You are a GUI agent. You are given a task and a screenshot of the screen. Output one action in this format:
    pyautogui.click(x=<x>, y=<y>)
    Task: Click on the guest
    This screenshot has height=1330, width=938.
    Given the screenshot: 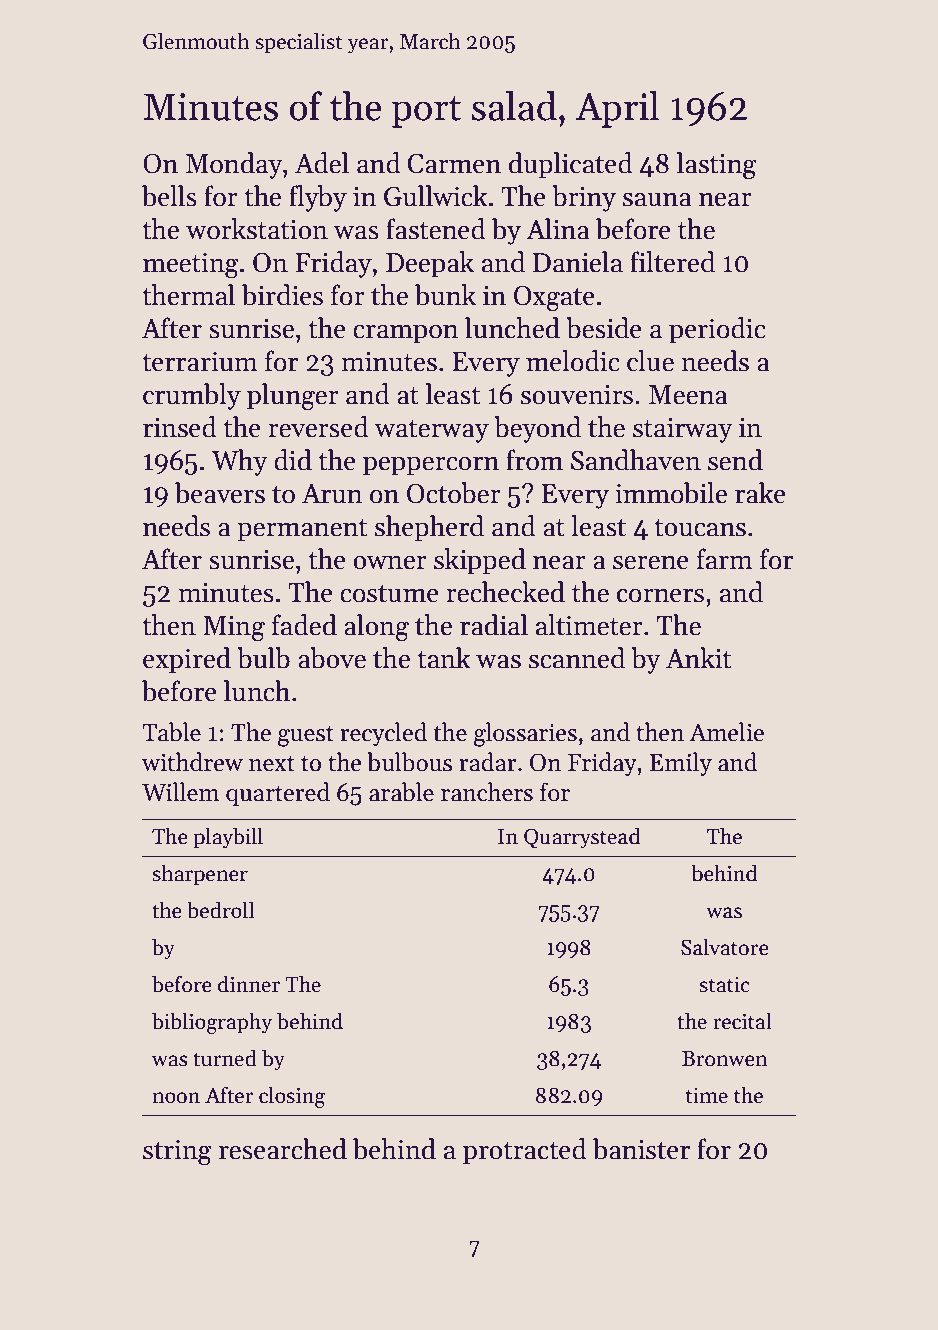 What is the action you would take?
    pyautogui.click(x=306, y=736)
